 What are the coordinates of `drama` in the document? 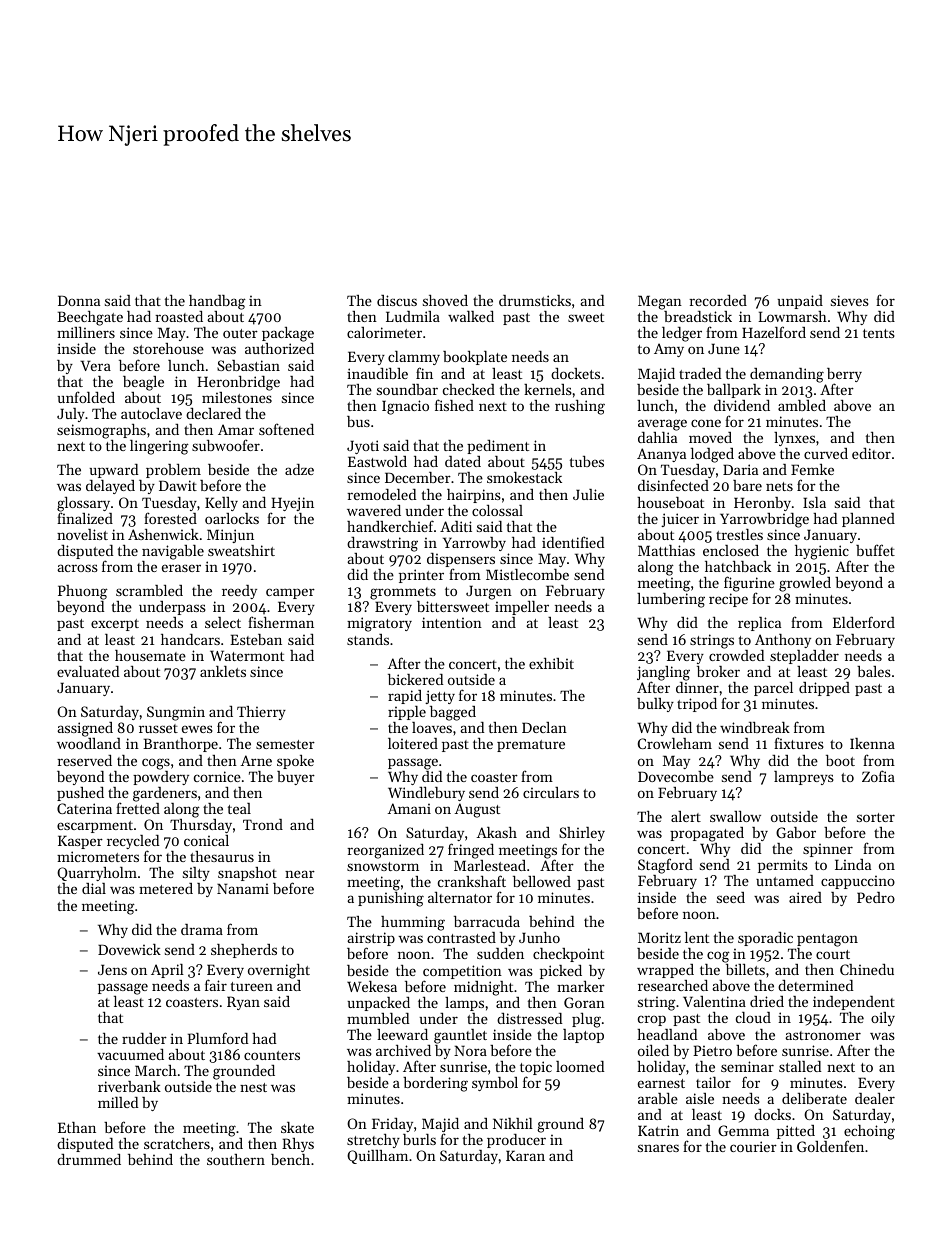 It's located at (202, 929).
